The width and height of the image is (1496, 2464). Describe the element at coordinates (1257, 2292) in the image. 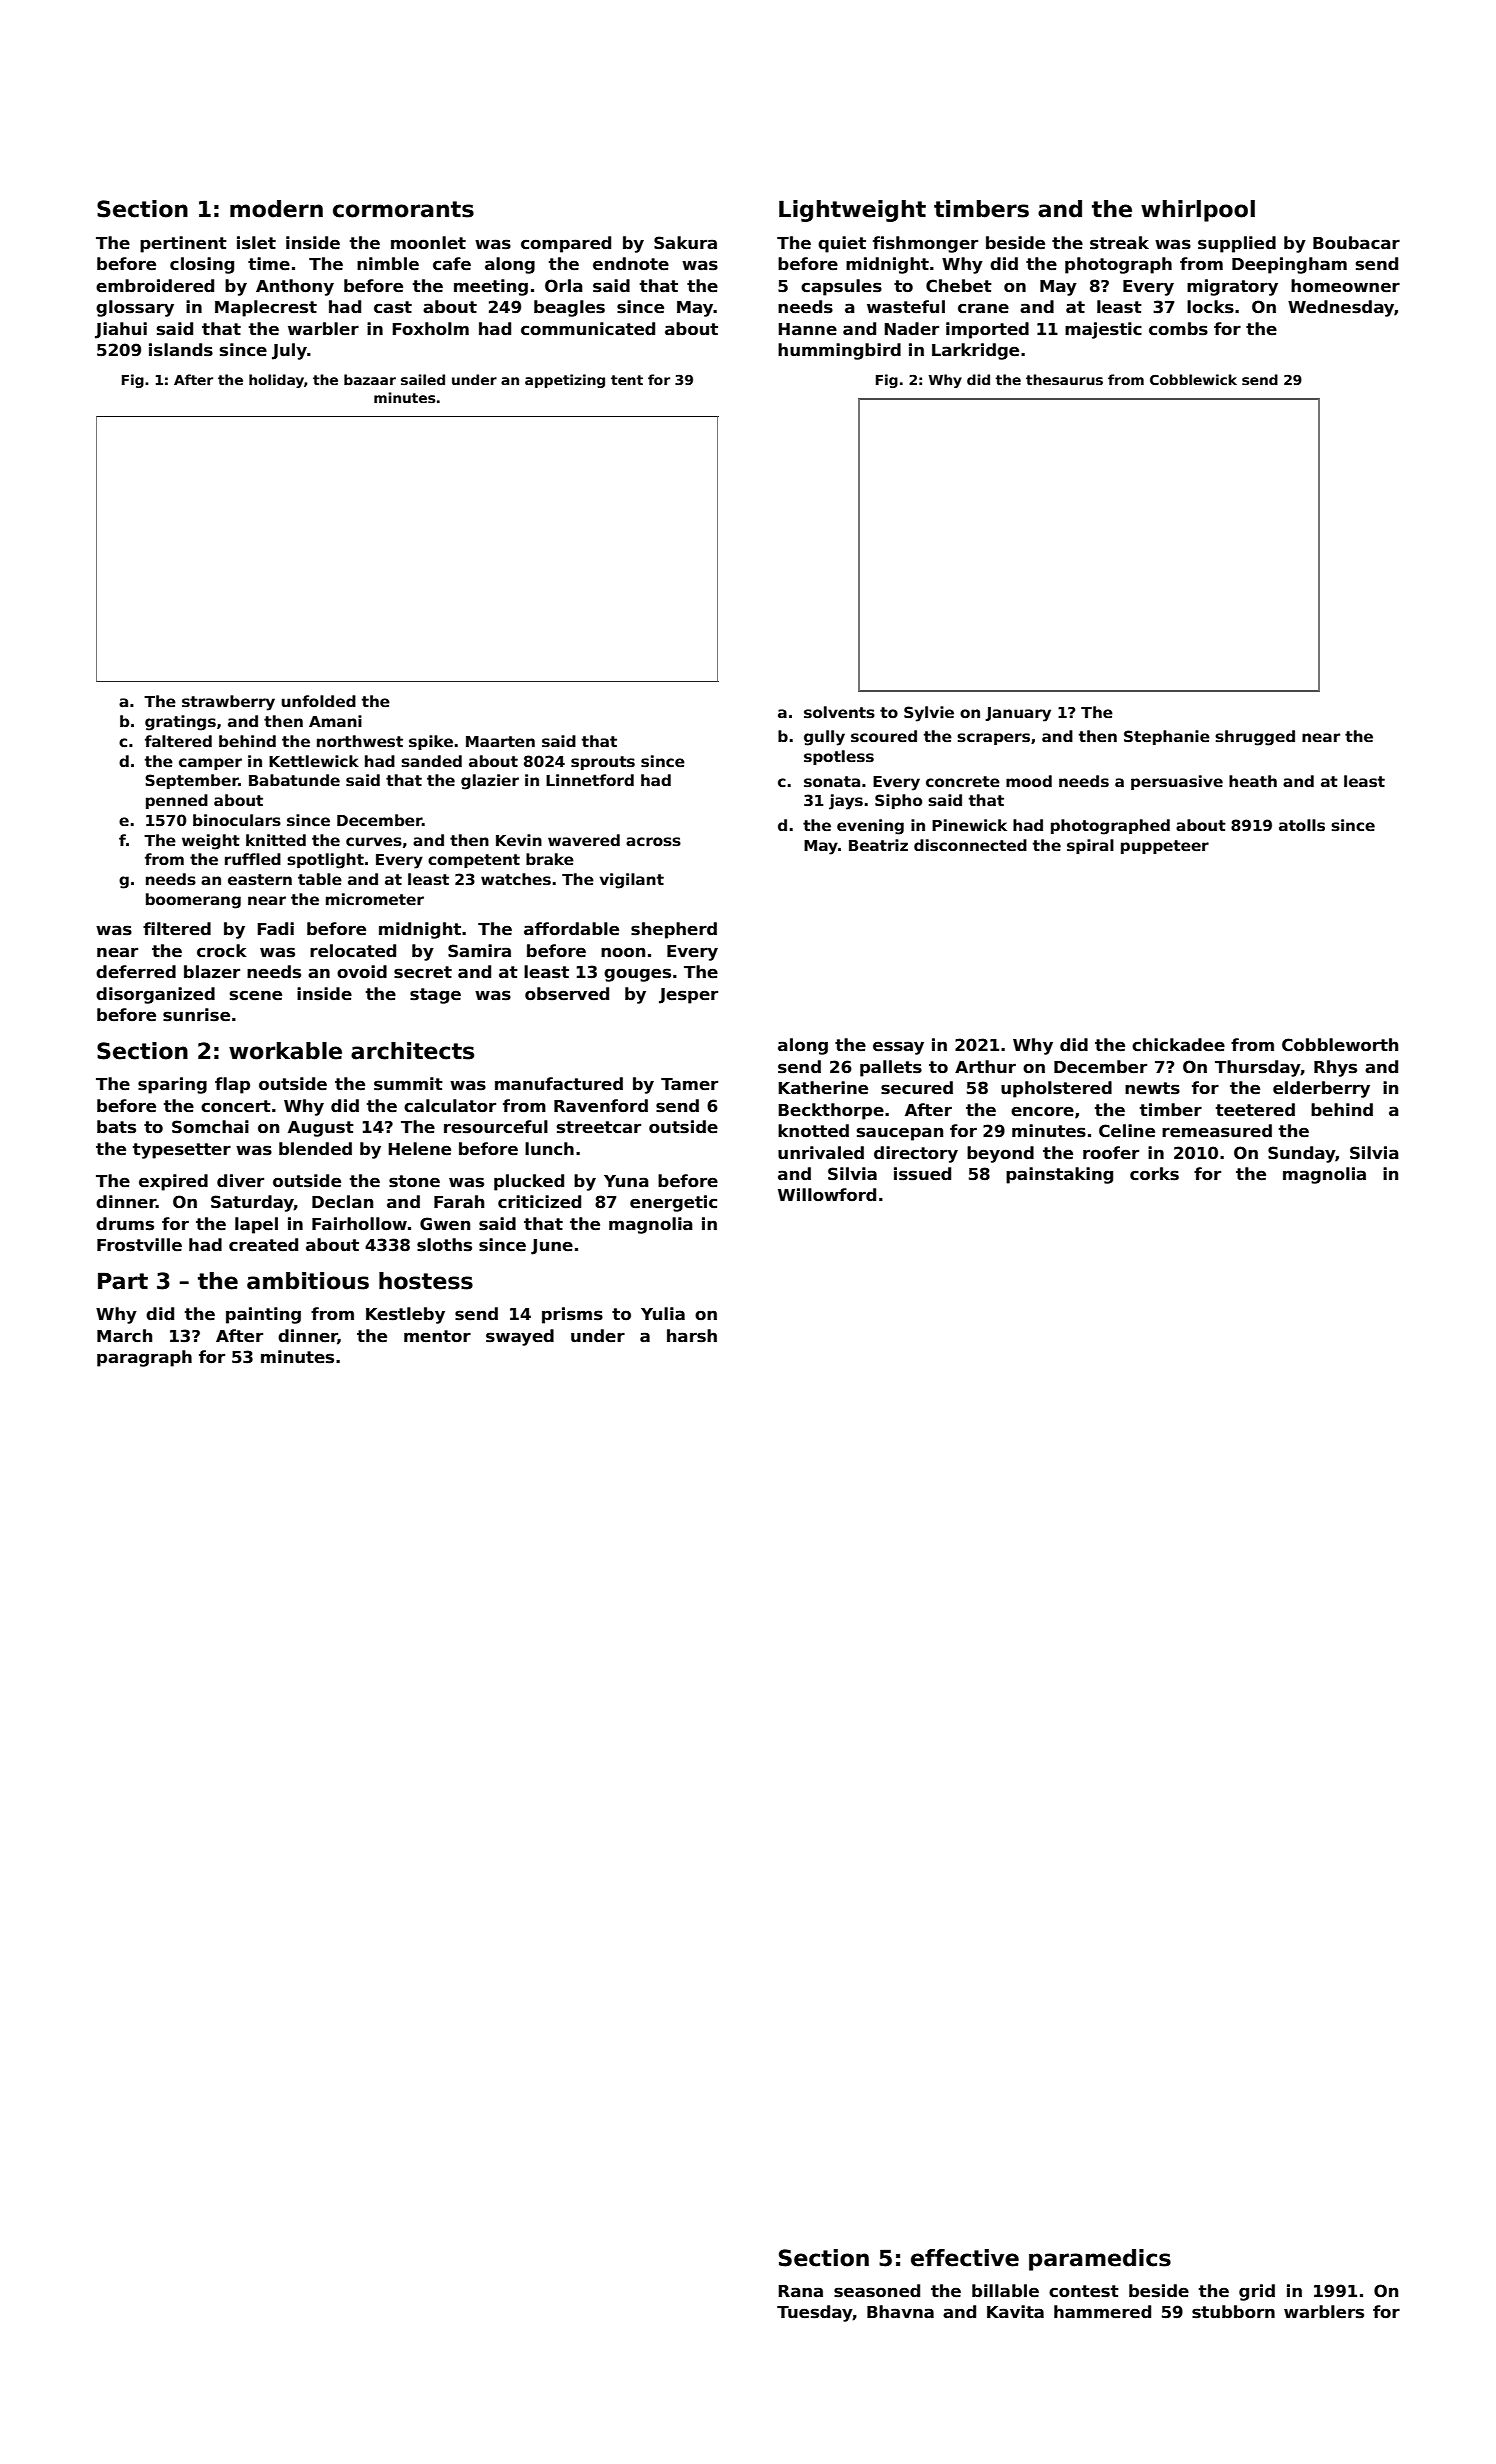

I see `grid` at that location.
